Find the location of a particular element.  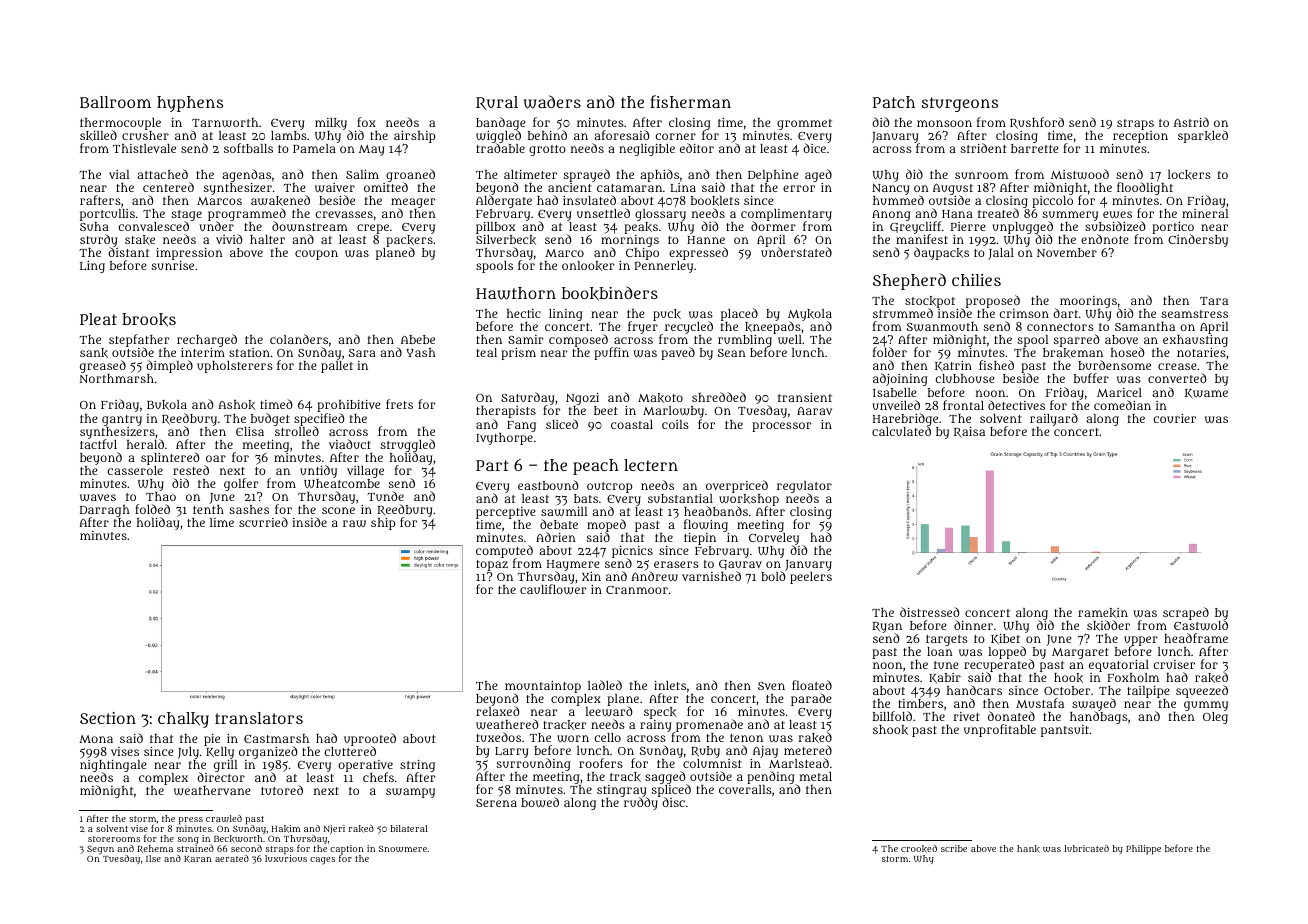

courier is located at coordinates (1174, 418).
